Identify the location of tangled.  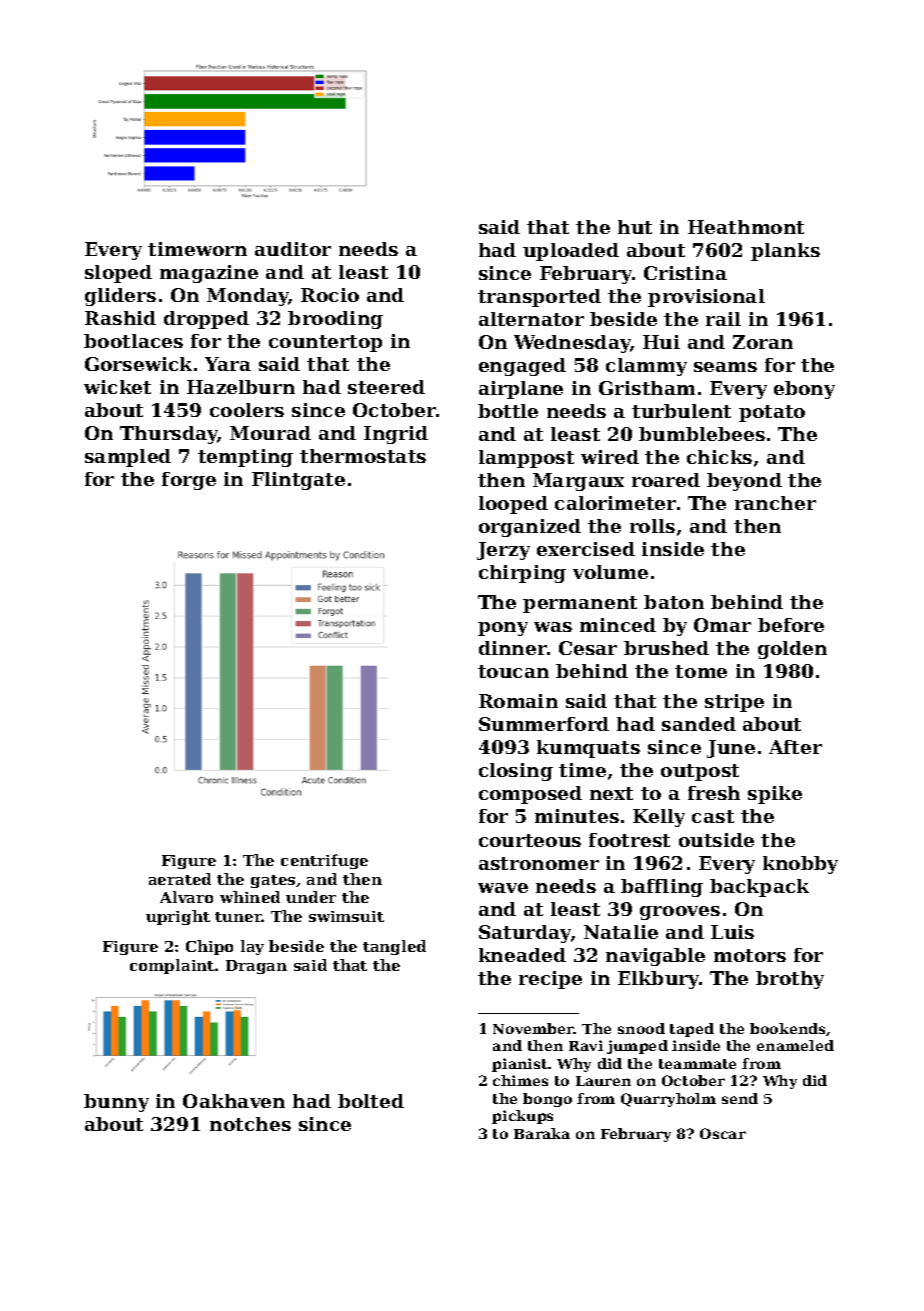
(394, 947).
